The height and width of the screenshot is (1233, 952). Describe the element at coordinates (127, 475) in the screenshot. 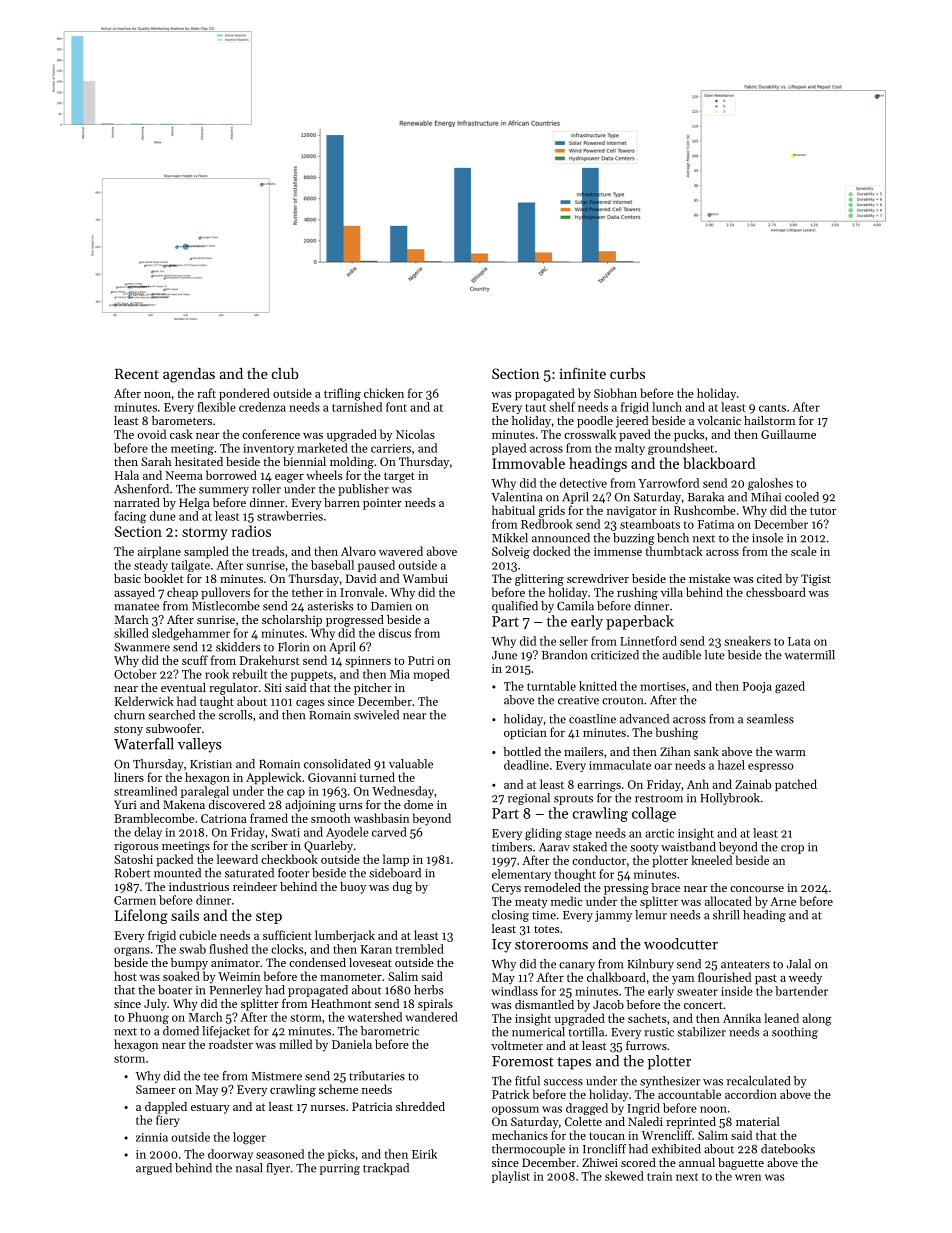

I see `Hala` at that location.
